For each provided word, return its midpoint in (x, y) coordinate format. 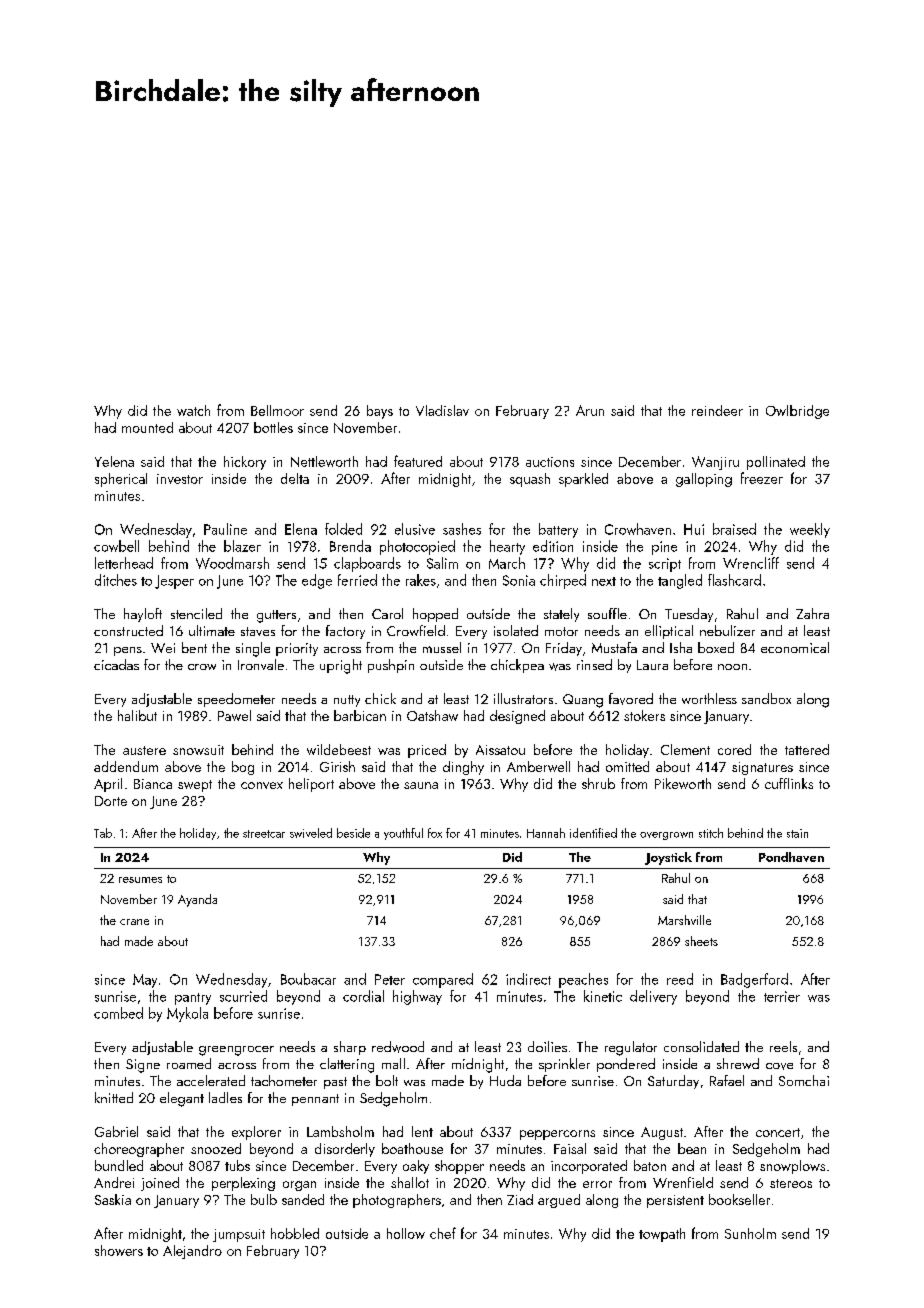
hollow (406, 1233)
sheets (701, 941)
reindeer (717, 410)
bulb (264, 1199)
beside (353, 833)
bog (243, 768)
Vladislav (442, 410)
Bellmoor (277, 410)
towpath (662, 1235)
